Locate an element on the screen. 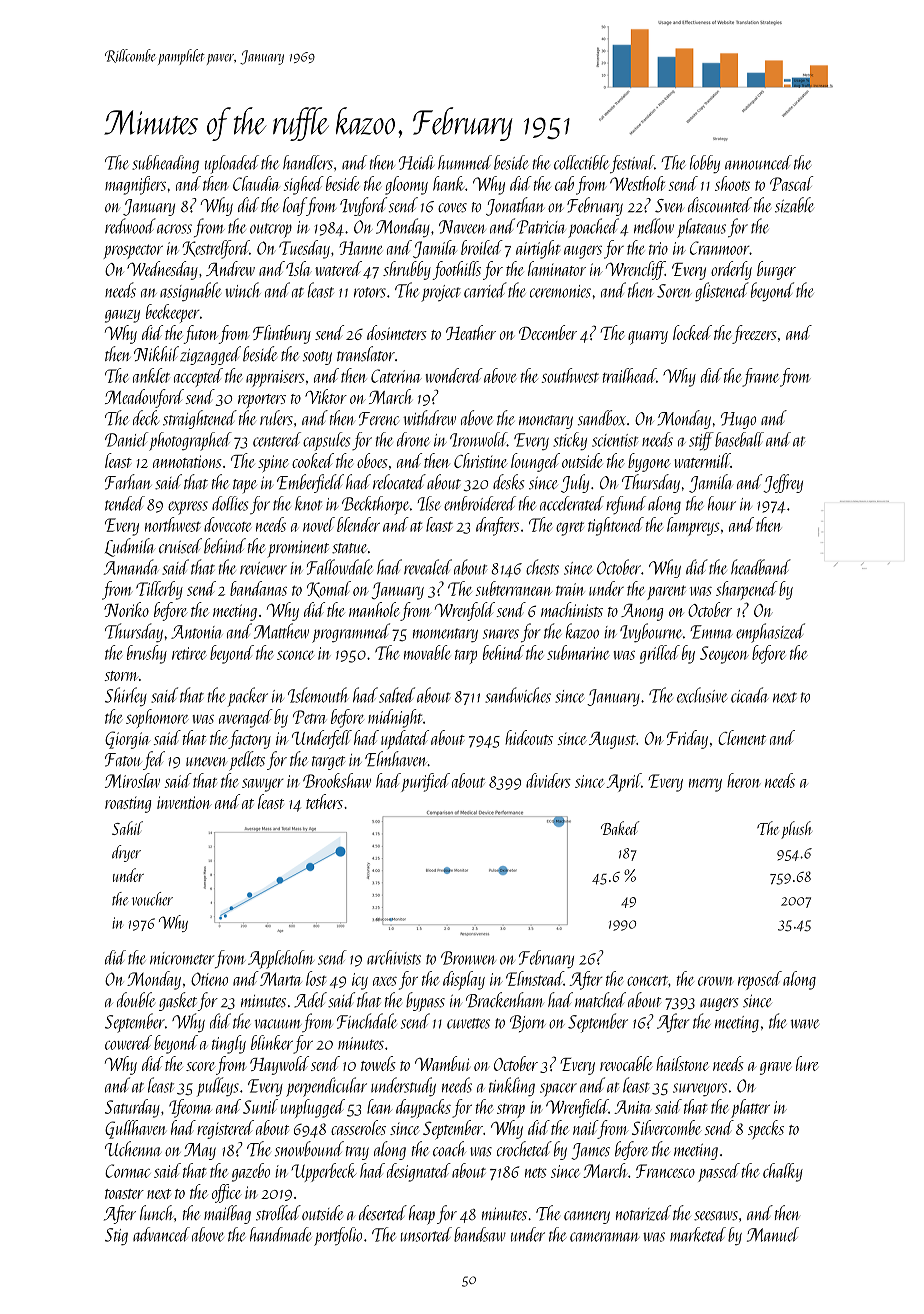 The image size is (924, 1314). announced is located at coordinates (758, 162).
